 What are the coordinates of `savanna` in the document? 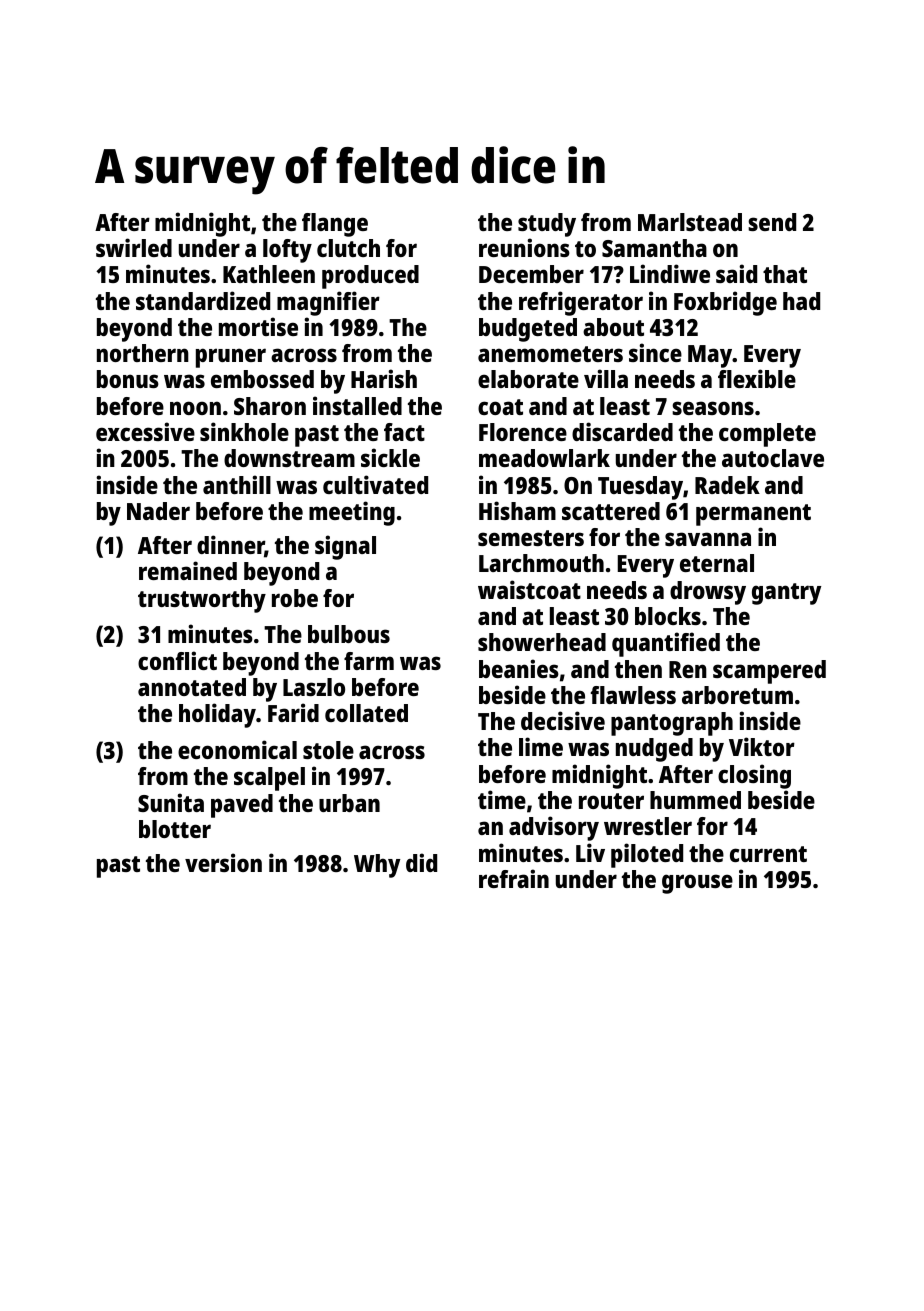 It's located at (708, 539).
